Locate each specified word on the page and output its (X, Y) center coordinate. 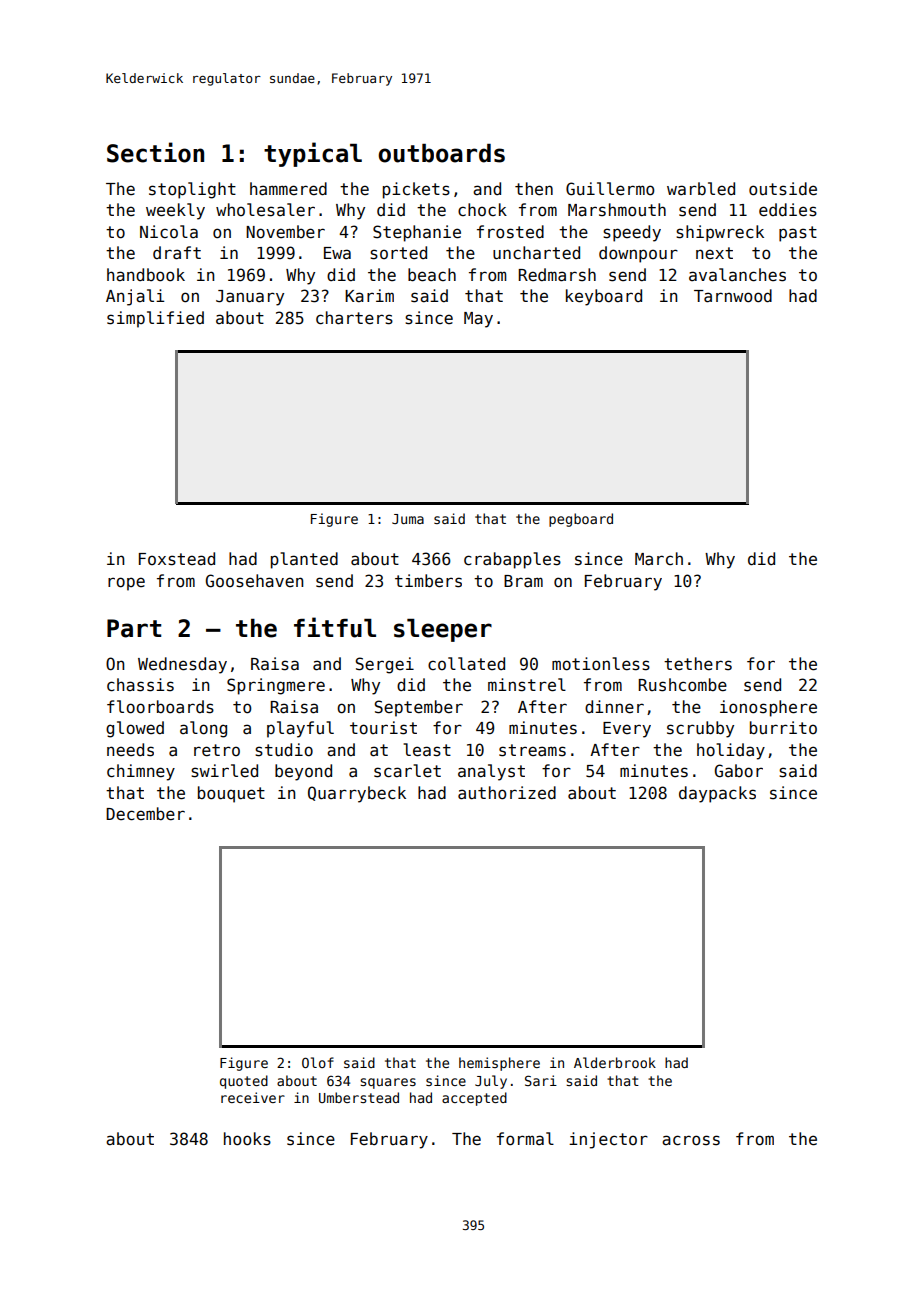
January (250, 298)
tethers (698, 664)
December (145, 814)
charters (354, 318)
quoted (244, 1082)
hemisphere (499, 1064)
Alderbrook (615, 1062)
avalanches (737, 275)
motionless (601, 664)
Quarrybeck (357, 794)
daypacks (717, 794)
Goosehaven (254, 581)
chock (482, 209)
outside (783, 189)
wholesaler (265, 210)
